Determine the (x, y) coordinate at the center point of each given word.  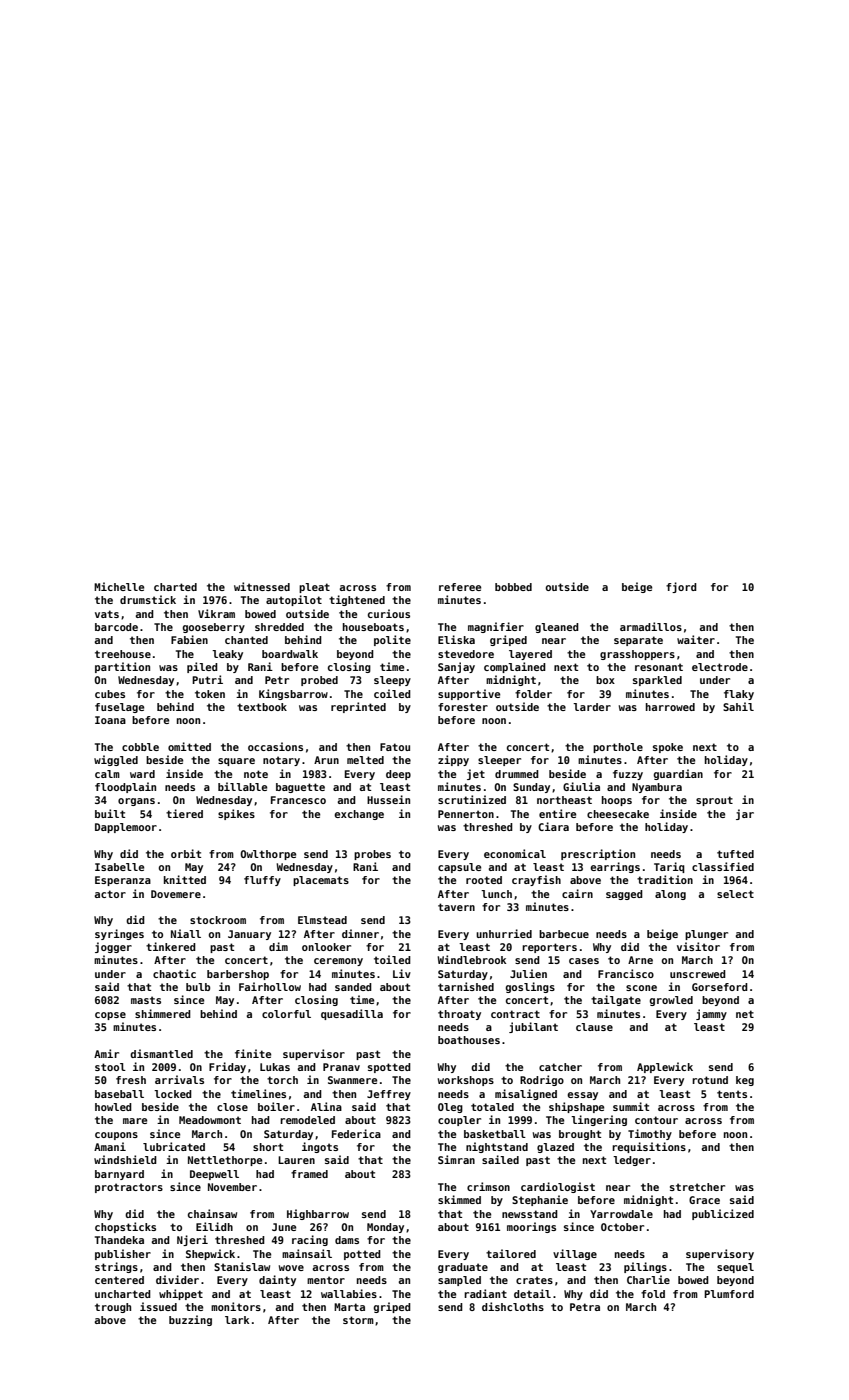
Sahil (738, 706)
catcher (560, 1067)
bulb (198, 987)
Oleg (450, 1108)
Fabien (189, 639)
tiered (184, 813)
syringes (119, 934)
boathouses (469, 1040)
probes (372, 855)
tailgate (616, 1000)
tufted (735, 854)
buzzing (190, 1320)
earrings (615, 867)
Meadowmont (210, 1120)
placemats (321, 881)
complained (515, 667)
